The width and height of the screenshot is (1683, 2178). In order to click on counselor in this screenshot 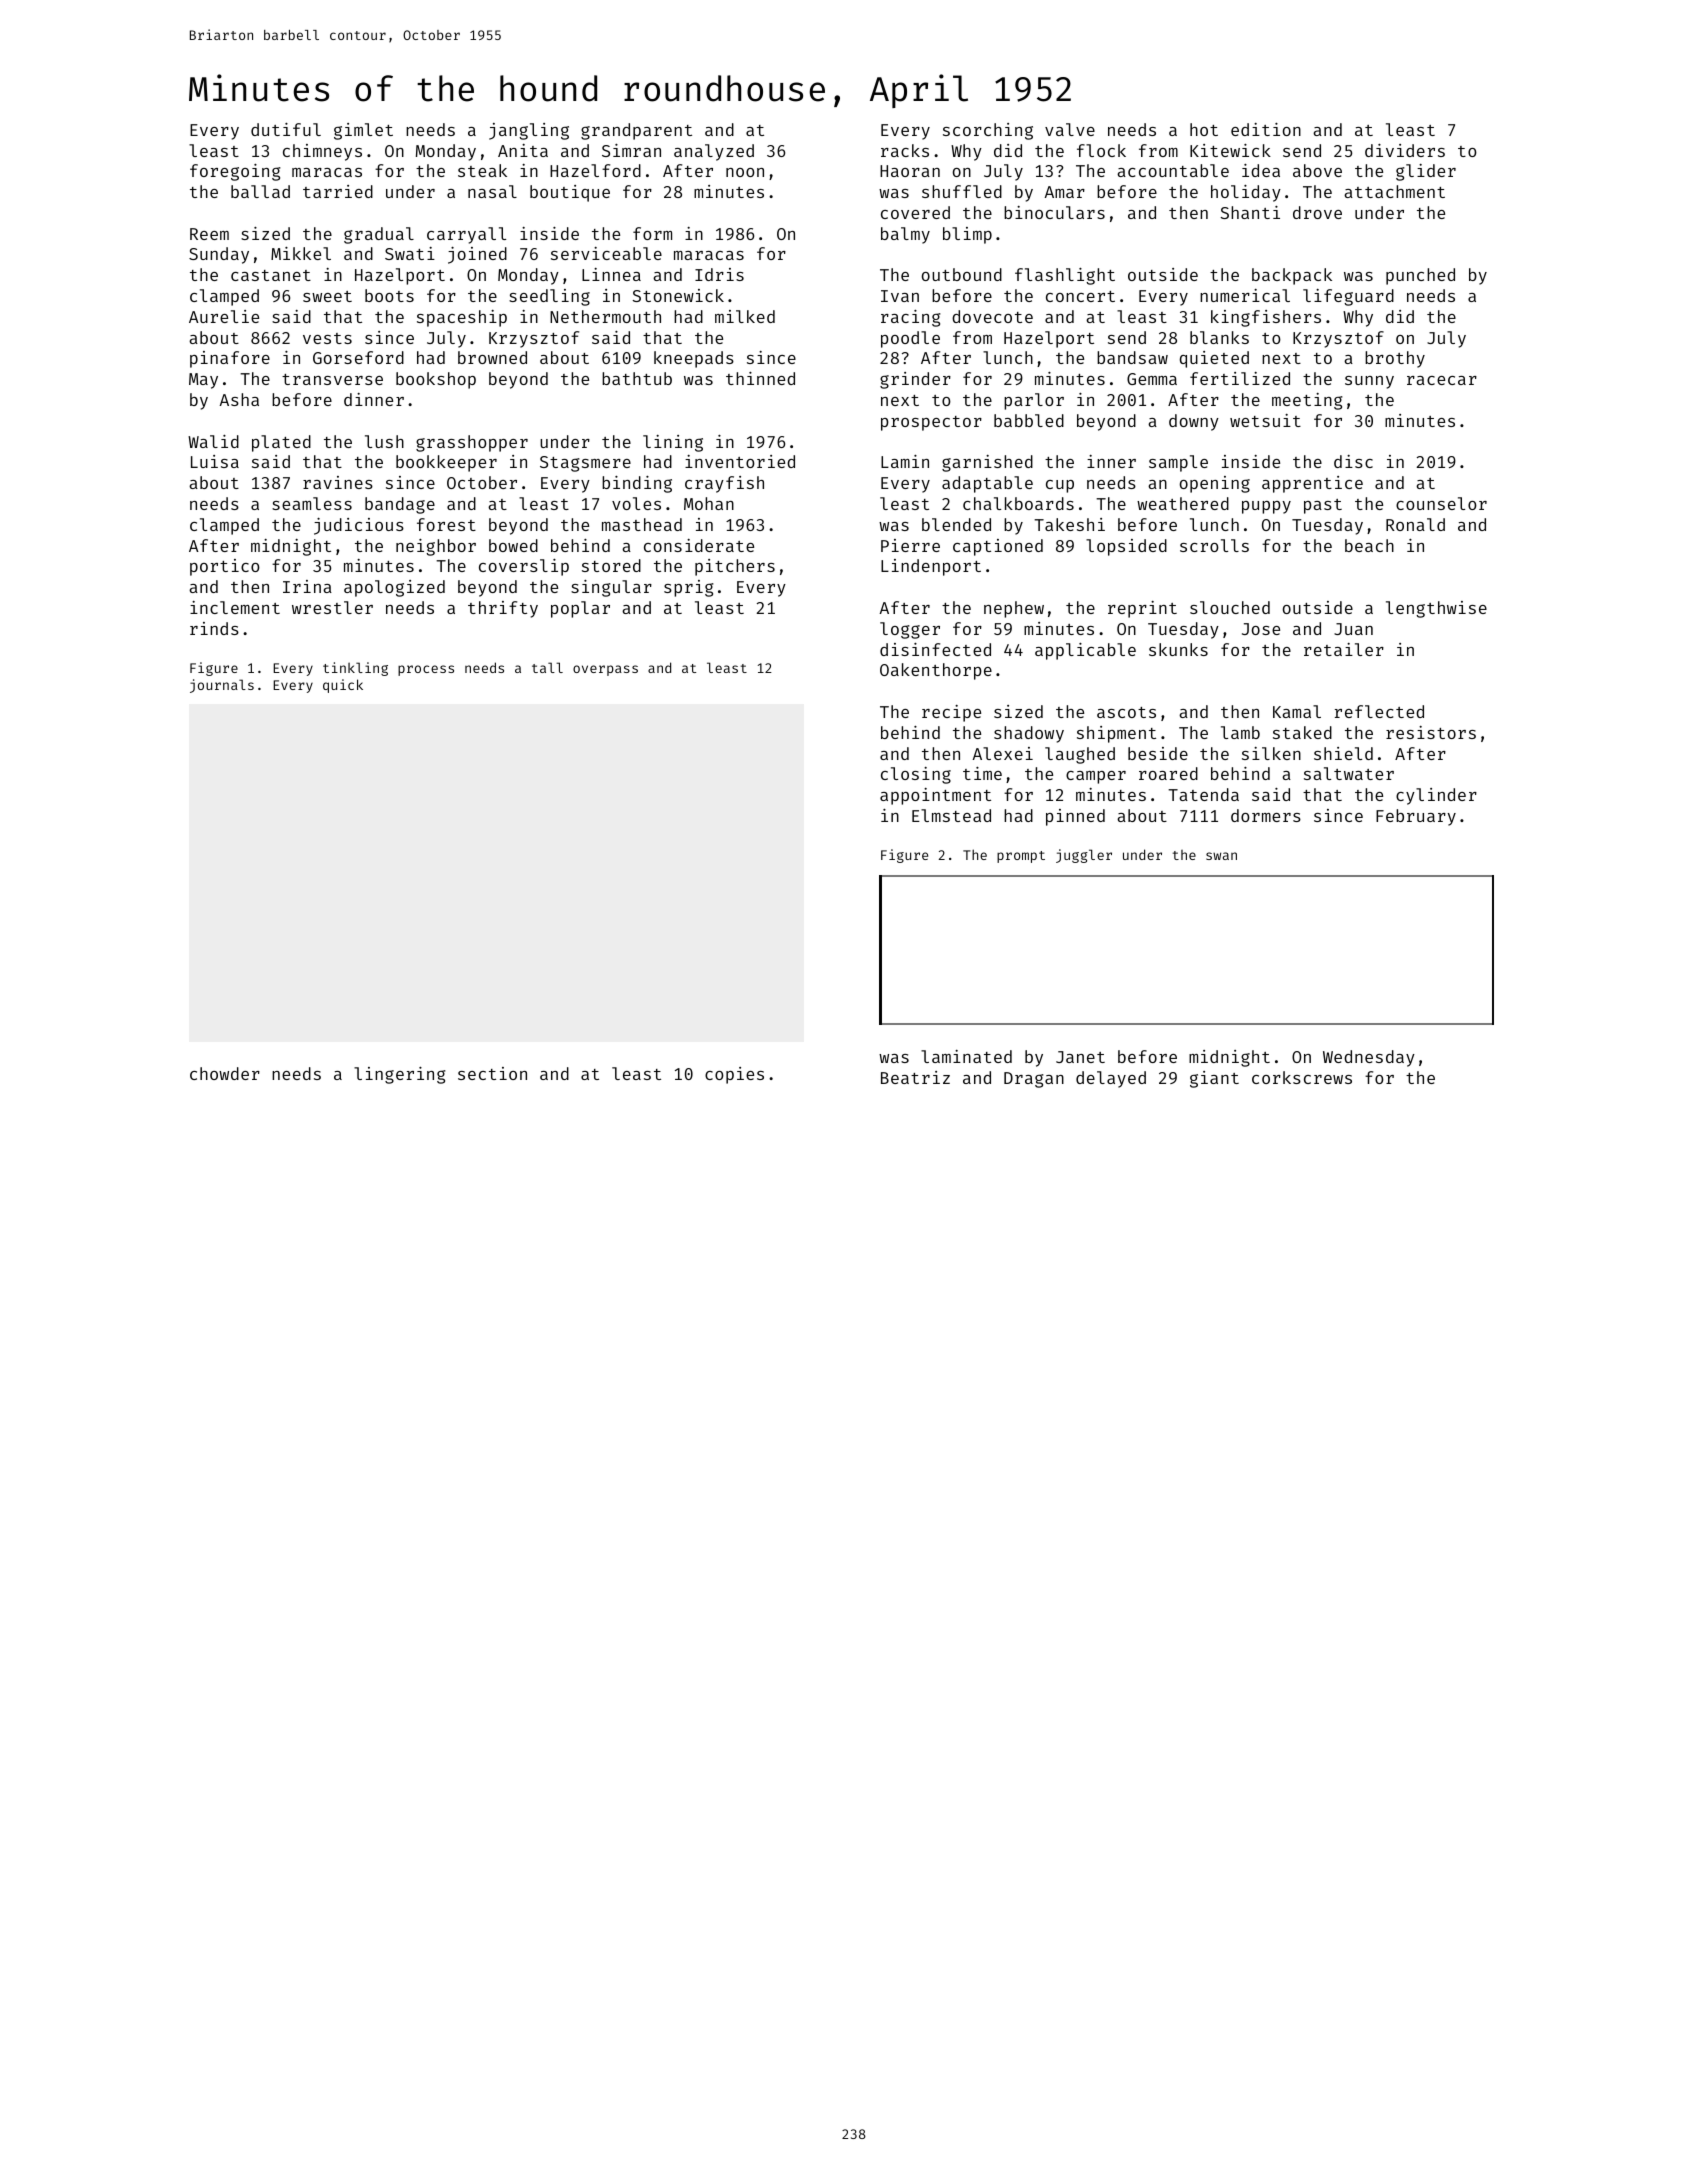, I will do `click(1441, 503)`.
